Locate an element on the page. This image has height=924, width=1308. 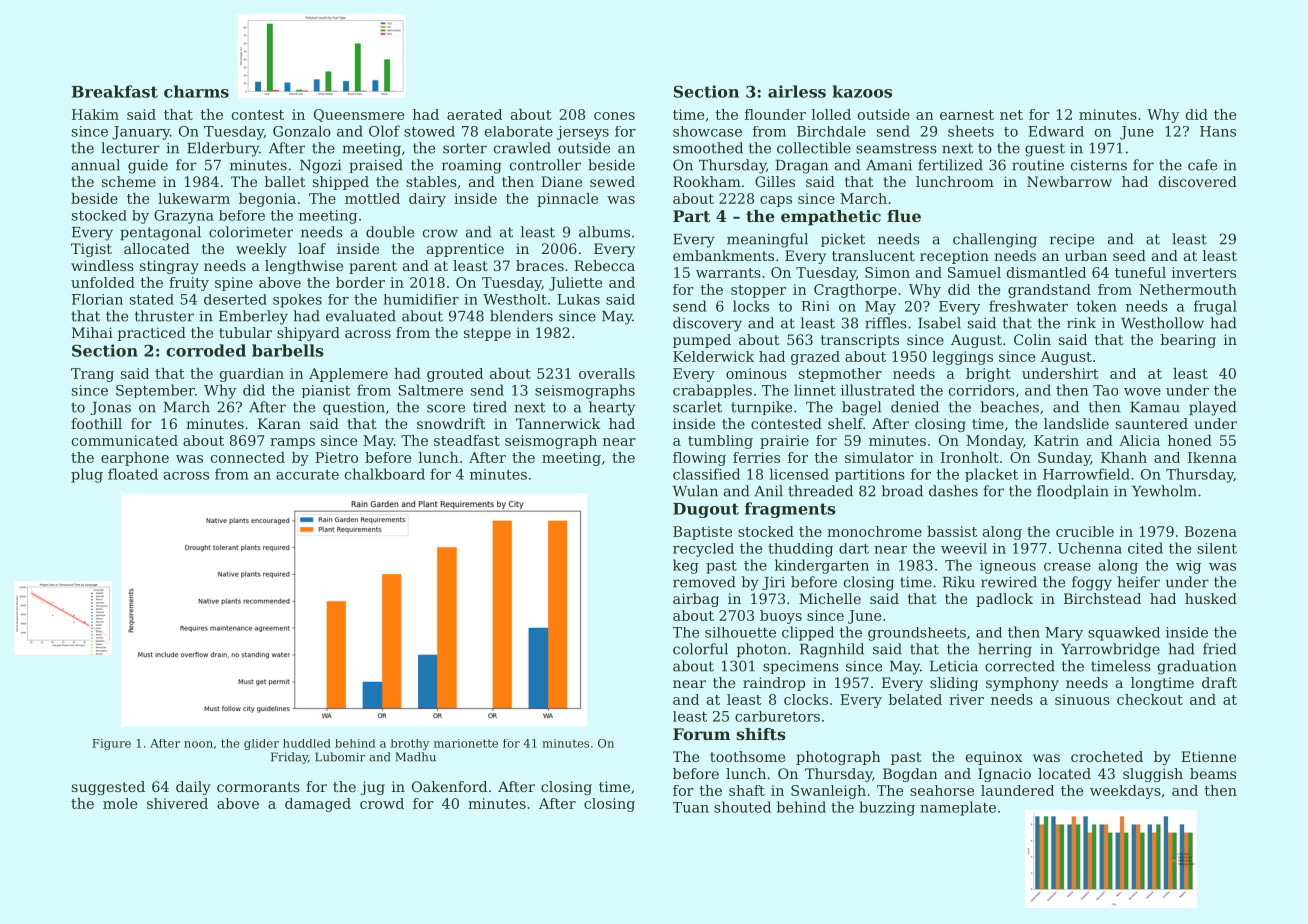
Breakfast is located at coordinates (115, 91).
